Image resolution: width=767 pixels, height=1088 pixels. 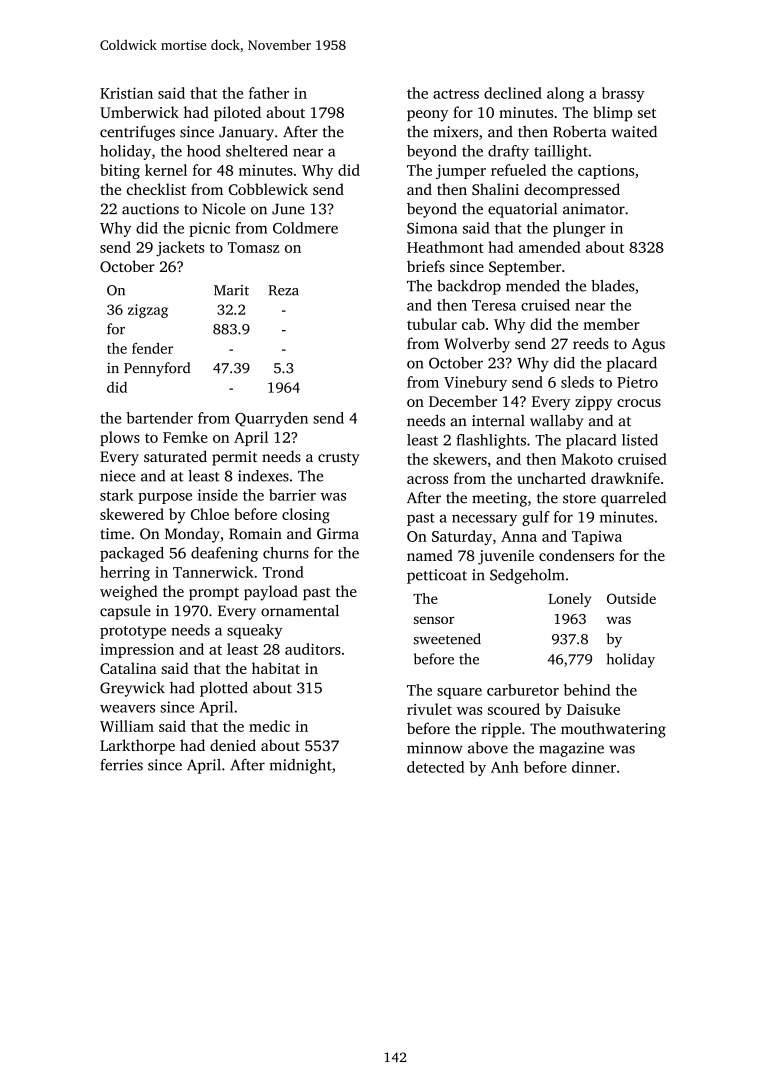 What do you see at coordinates (505, 767) in the document?
I see `Anh` at bounding box center [505, 767].
